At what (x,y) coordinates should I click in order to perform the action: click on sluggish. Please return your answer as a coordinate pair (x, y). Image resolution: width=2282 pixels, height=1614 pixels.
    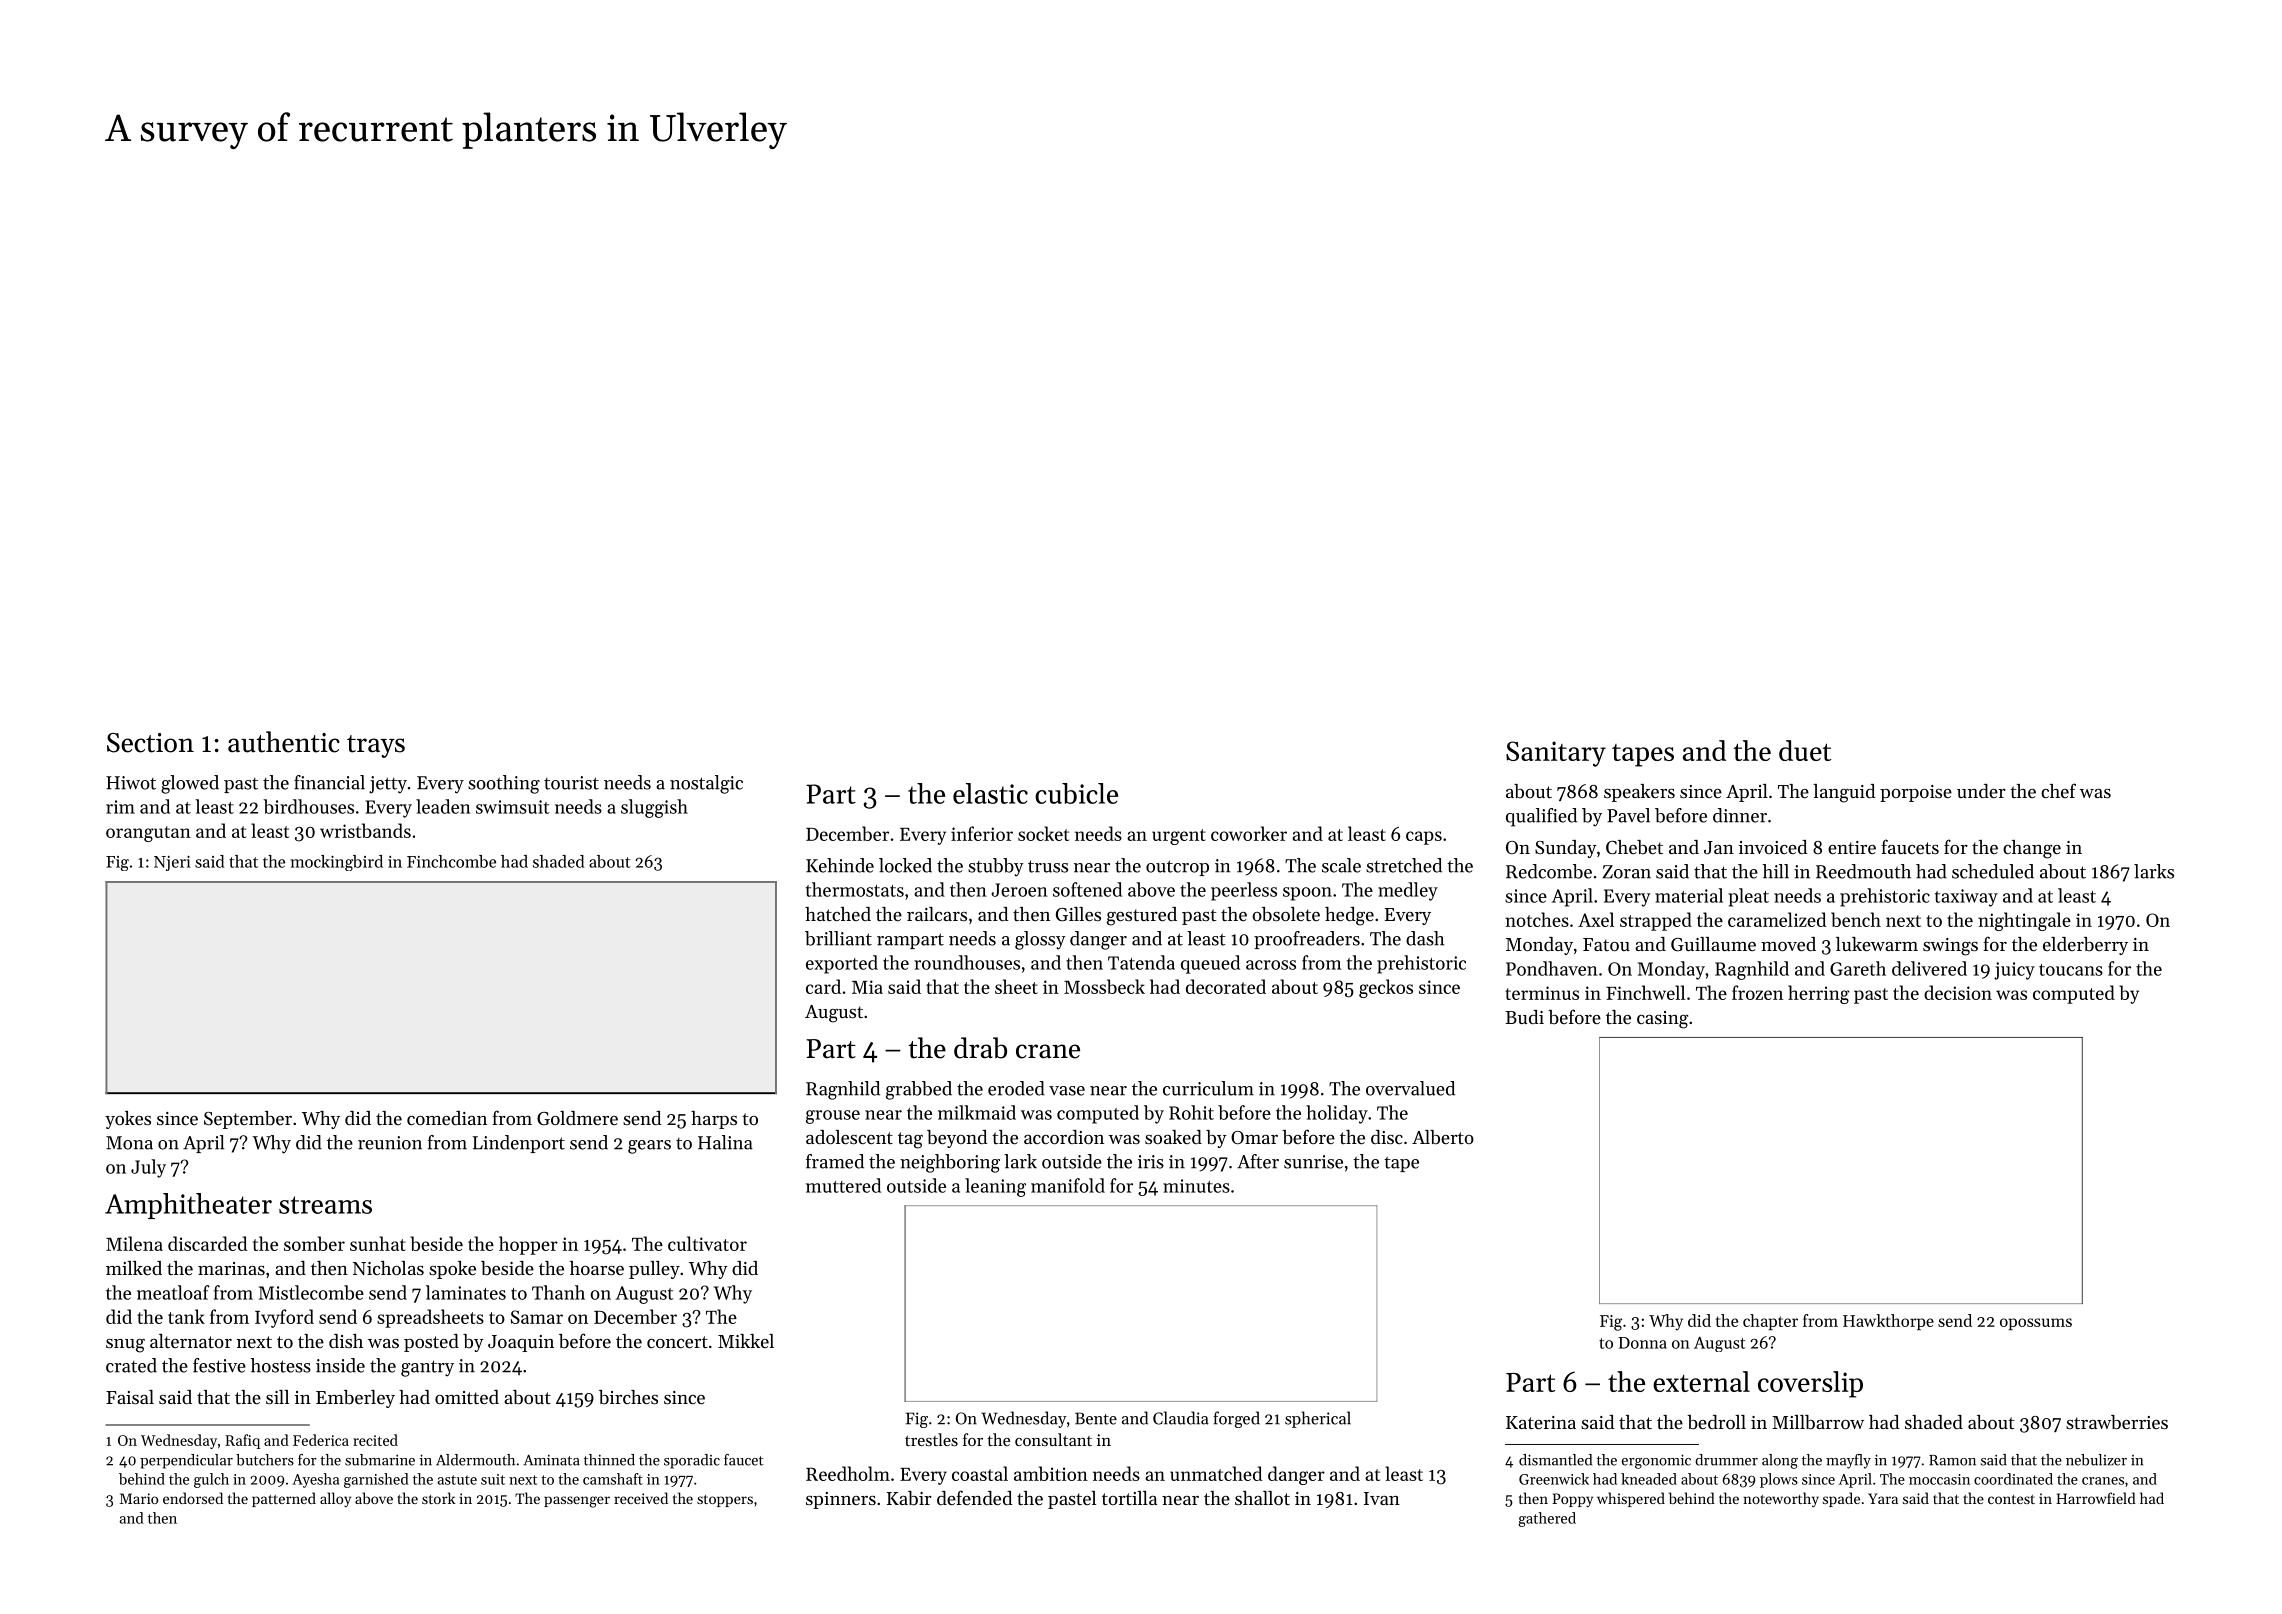
    Looking at the image, I should click on (654, 808).
